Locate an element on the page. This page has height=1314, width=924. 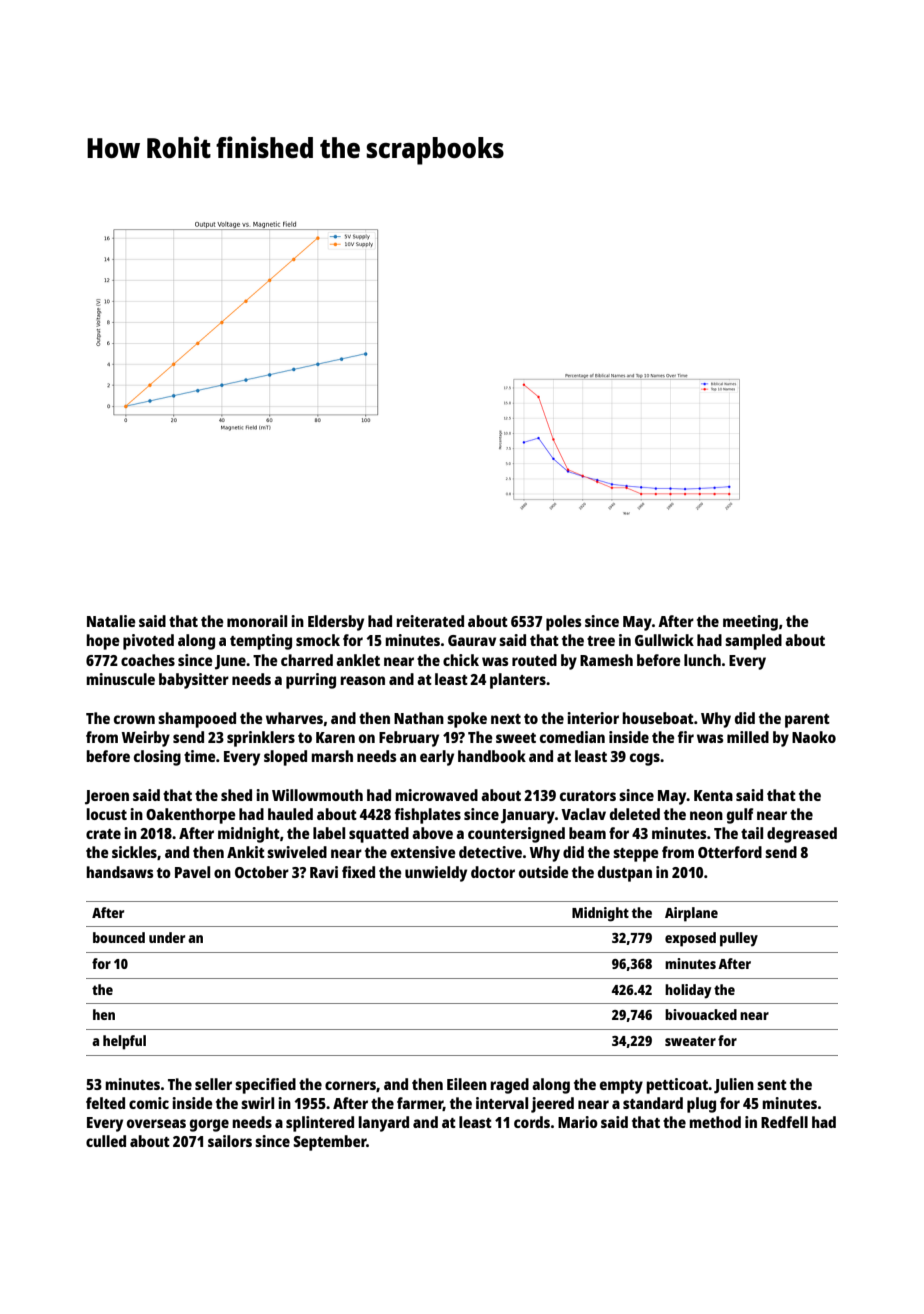
fixed is located at coordinates (358, 872).
